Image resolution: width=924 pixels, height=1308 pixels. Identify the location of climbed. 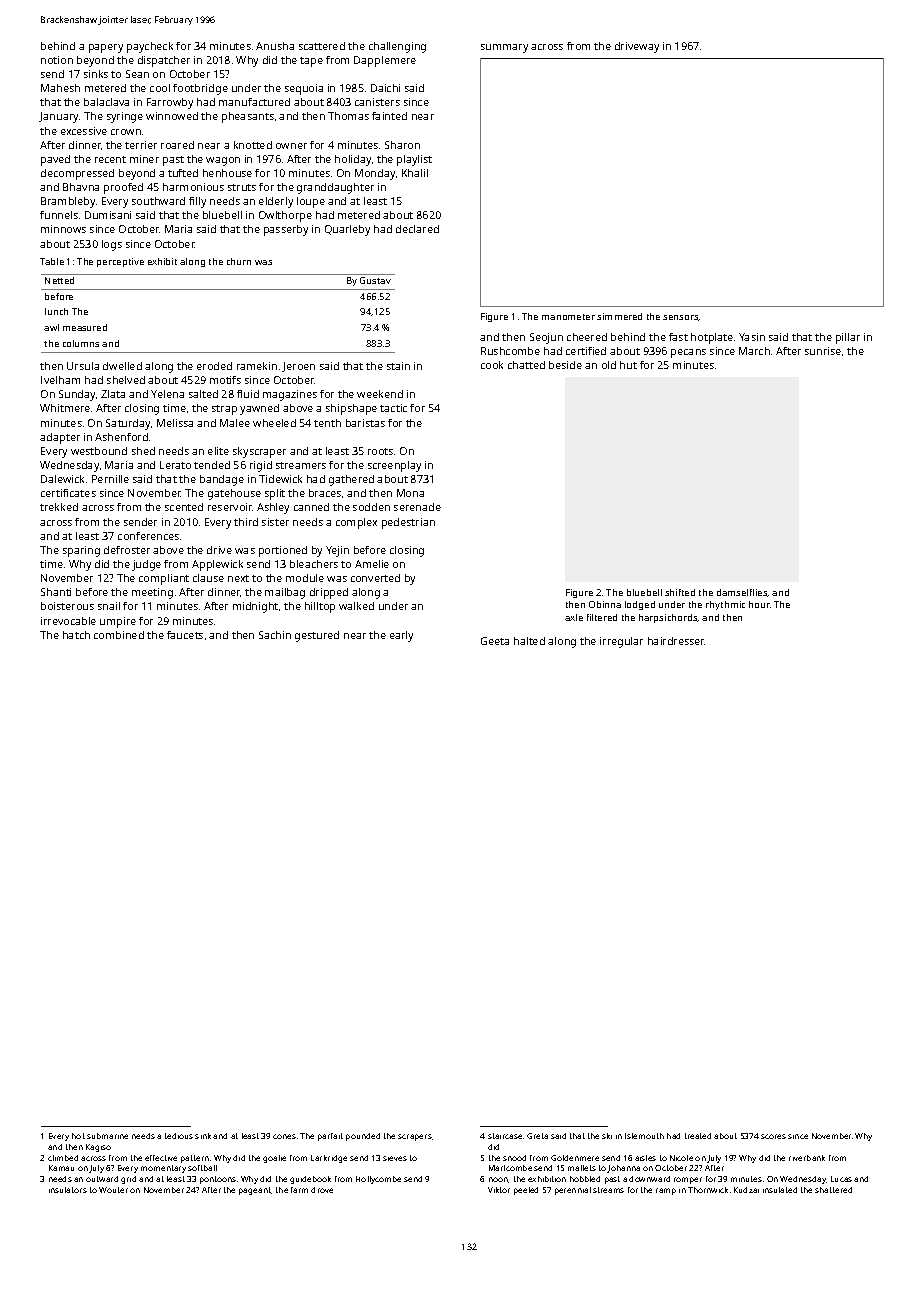
(63, 1158).
